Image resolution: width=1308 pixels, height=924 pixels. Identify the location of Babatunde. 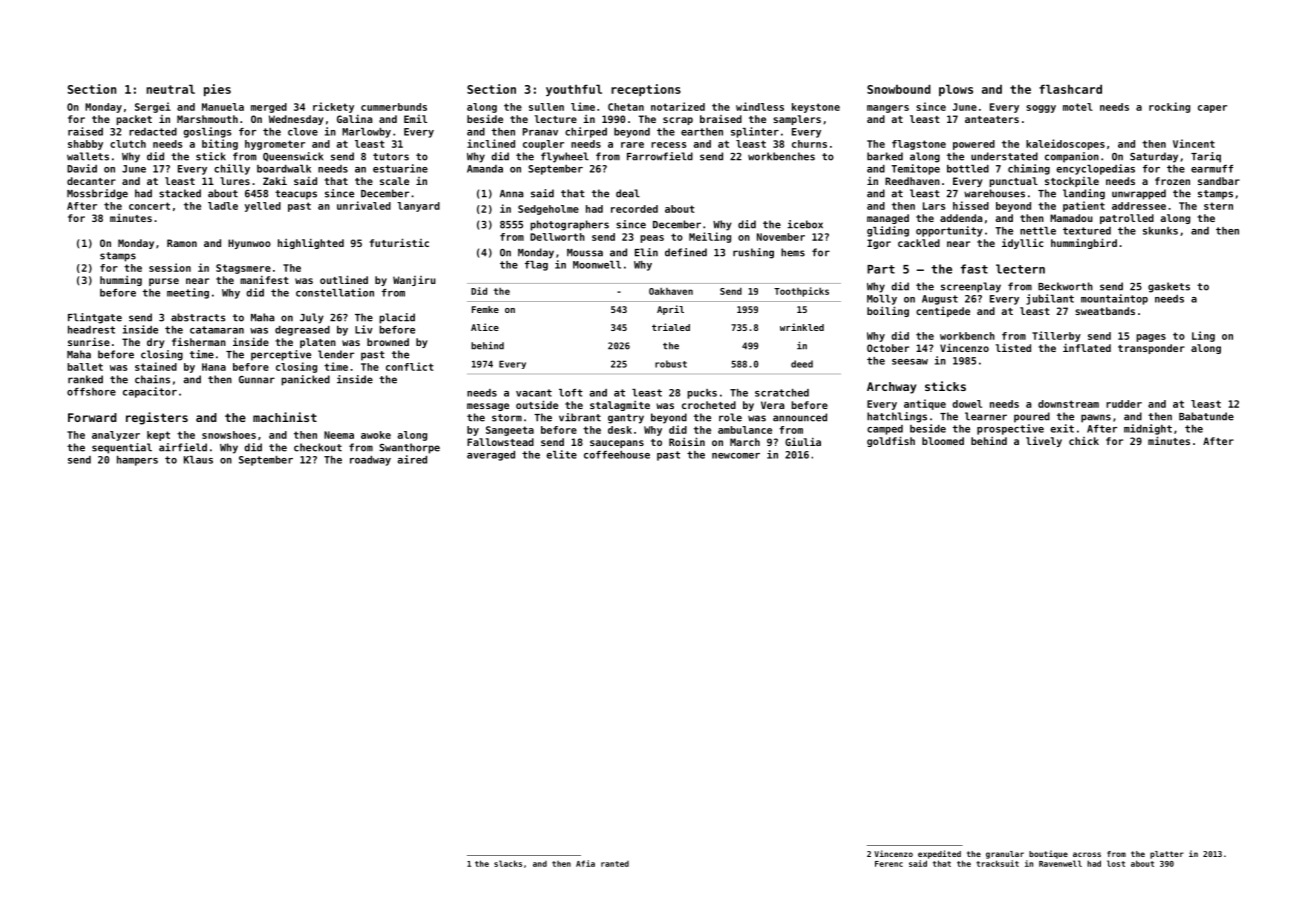
(1206, 416).
